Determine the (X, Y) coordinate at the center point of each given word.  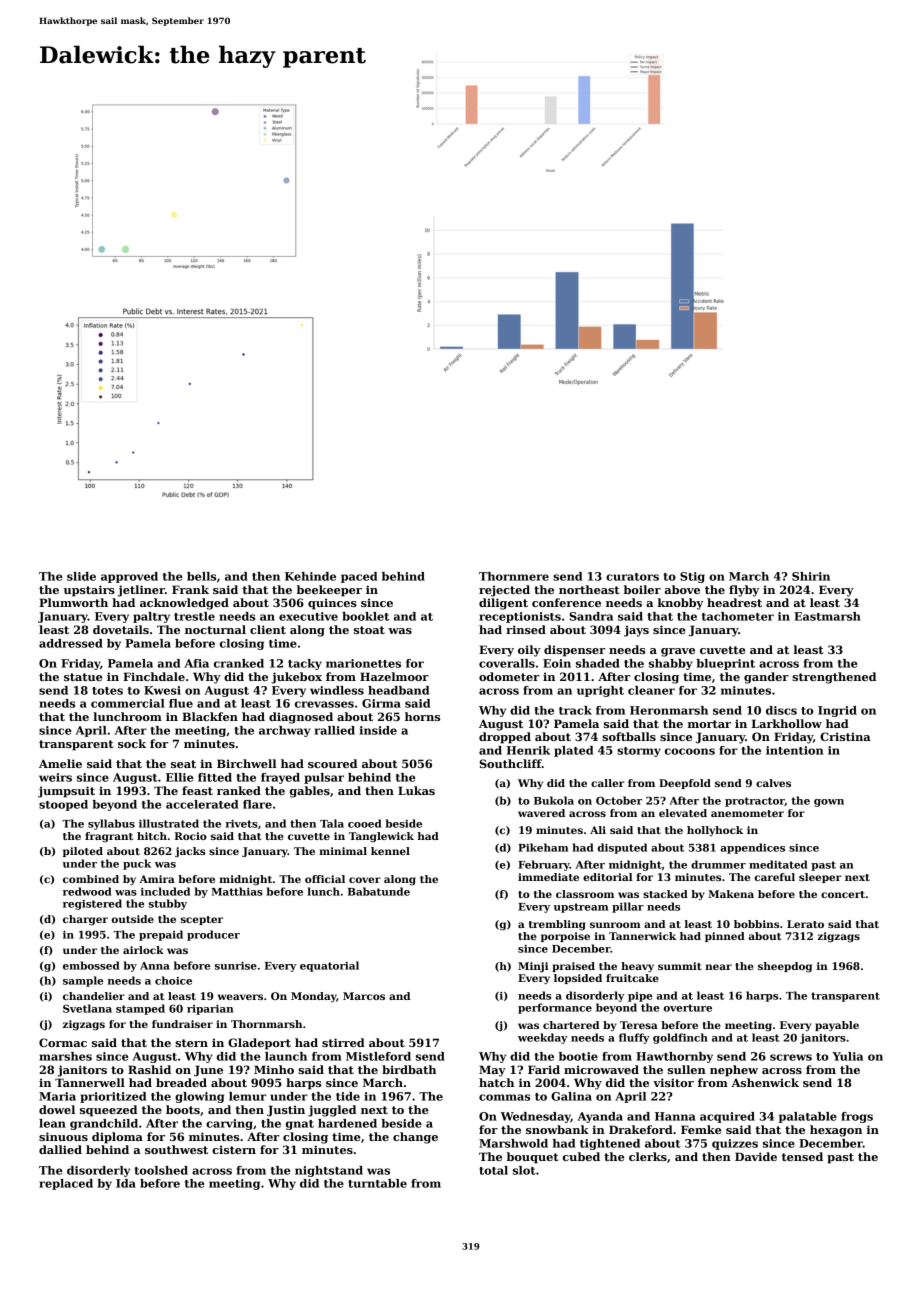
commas (504, 1097)
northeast (589, 589)
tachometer (738, 616)
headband (398, 690)
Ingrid (837, 711)
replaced (66, 1184)
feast (197, 790)
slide (81, 576)
